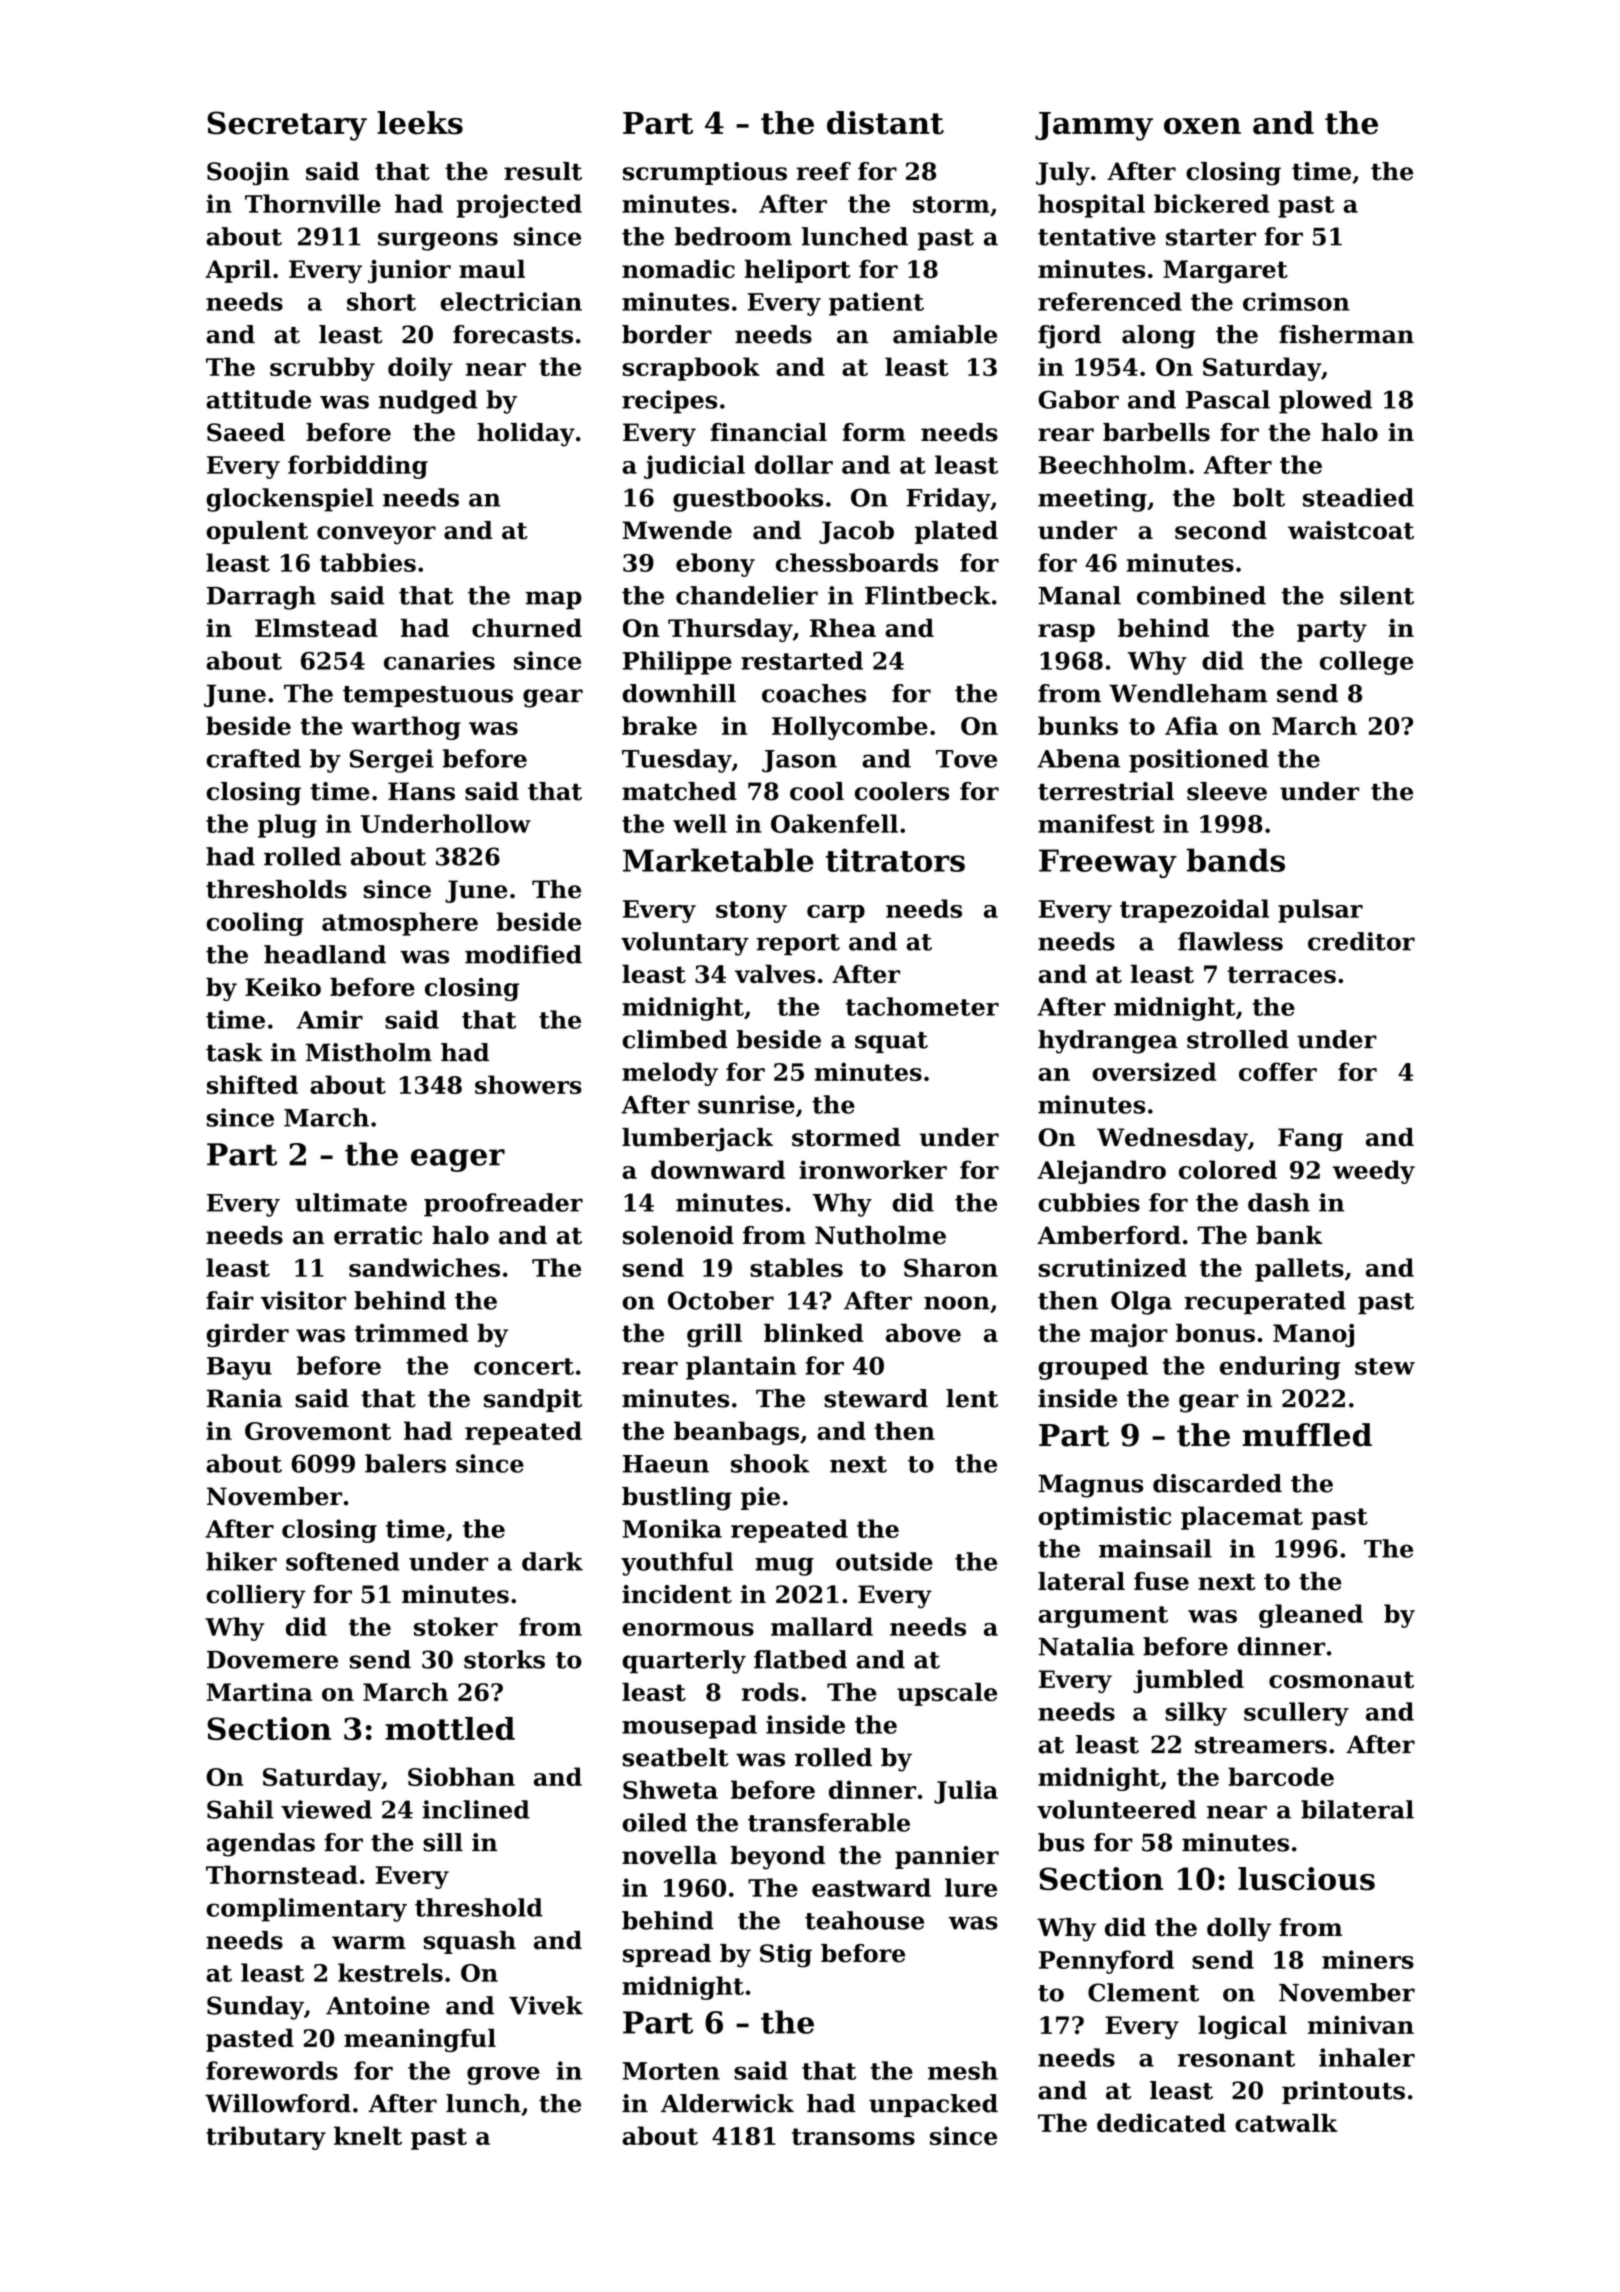 The height and width of the image is (2292, 1620). What do you see at coordinates (824, 171) in the image?
I see `reef` at bounding box center [824, 171].
